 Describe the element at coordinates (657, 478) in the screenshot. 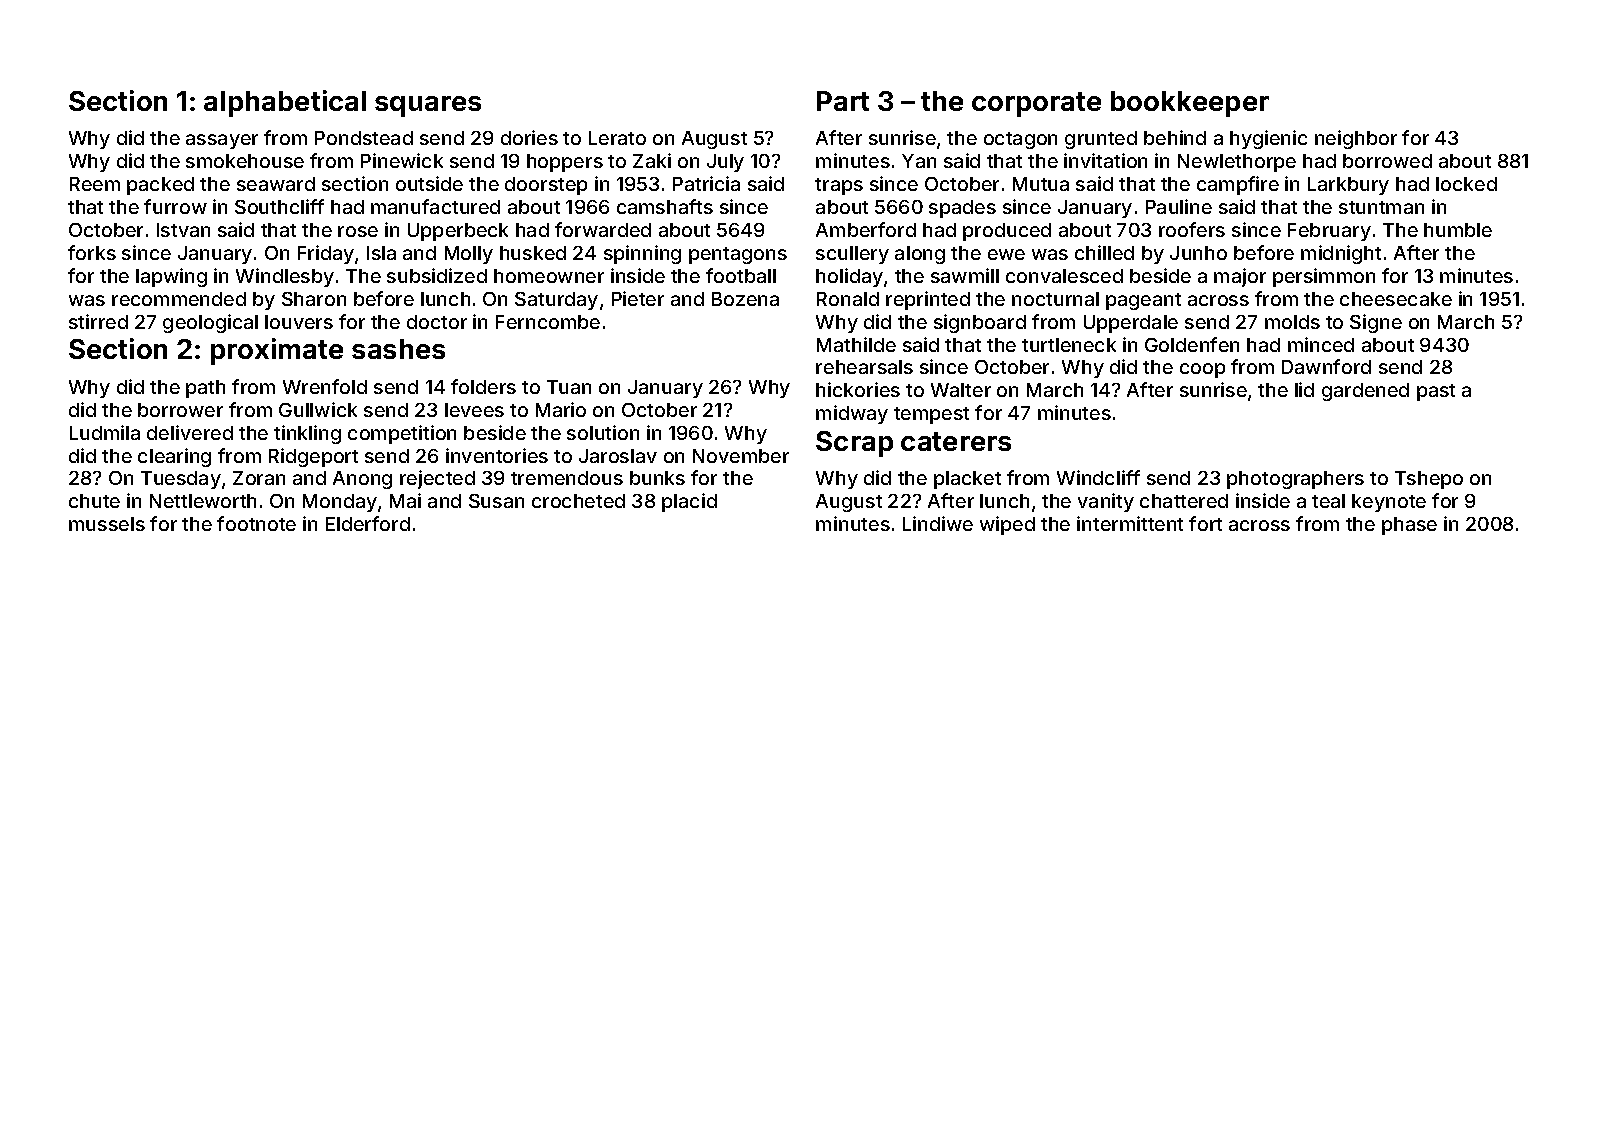

I see `bunks` at that location.
